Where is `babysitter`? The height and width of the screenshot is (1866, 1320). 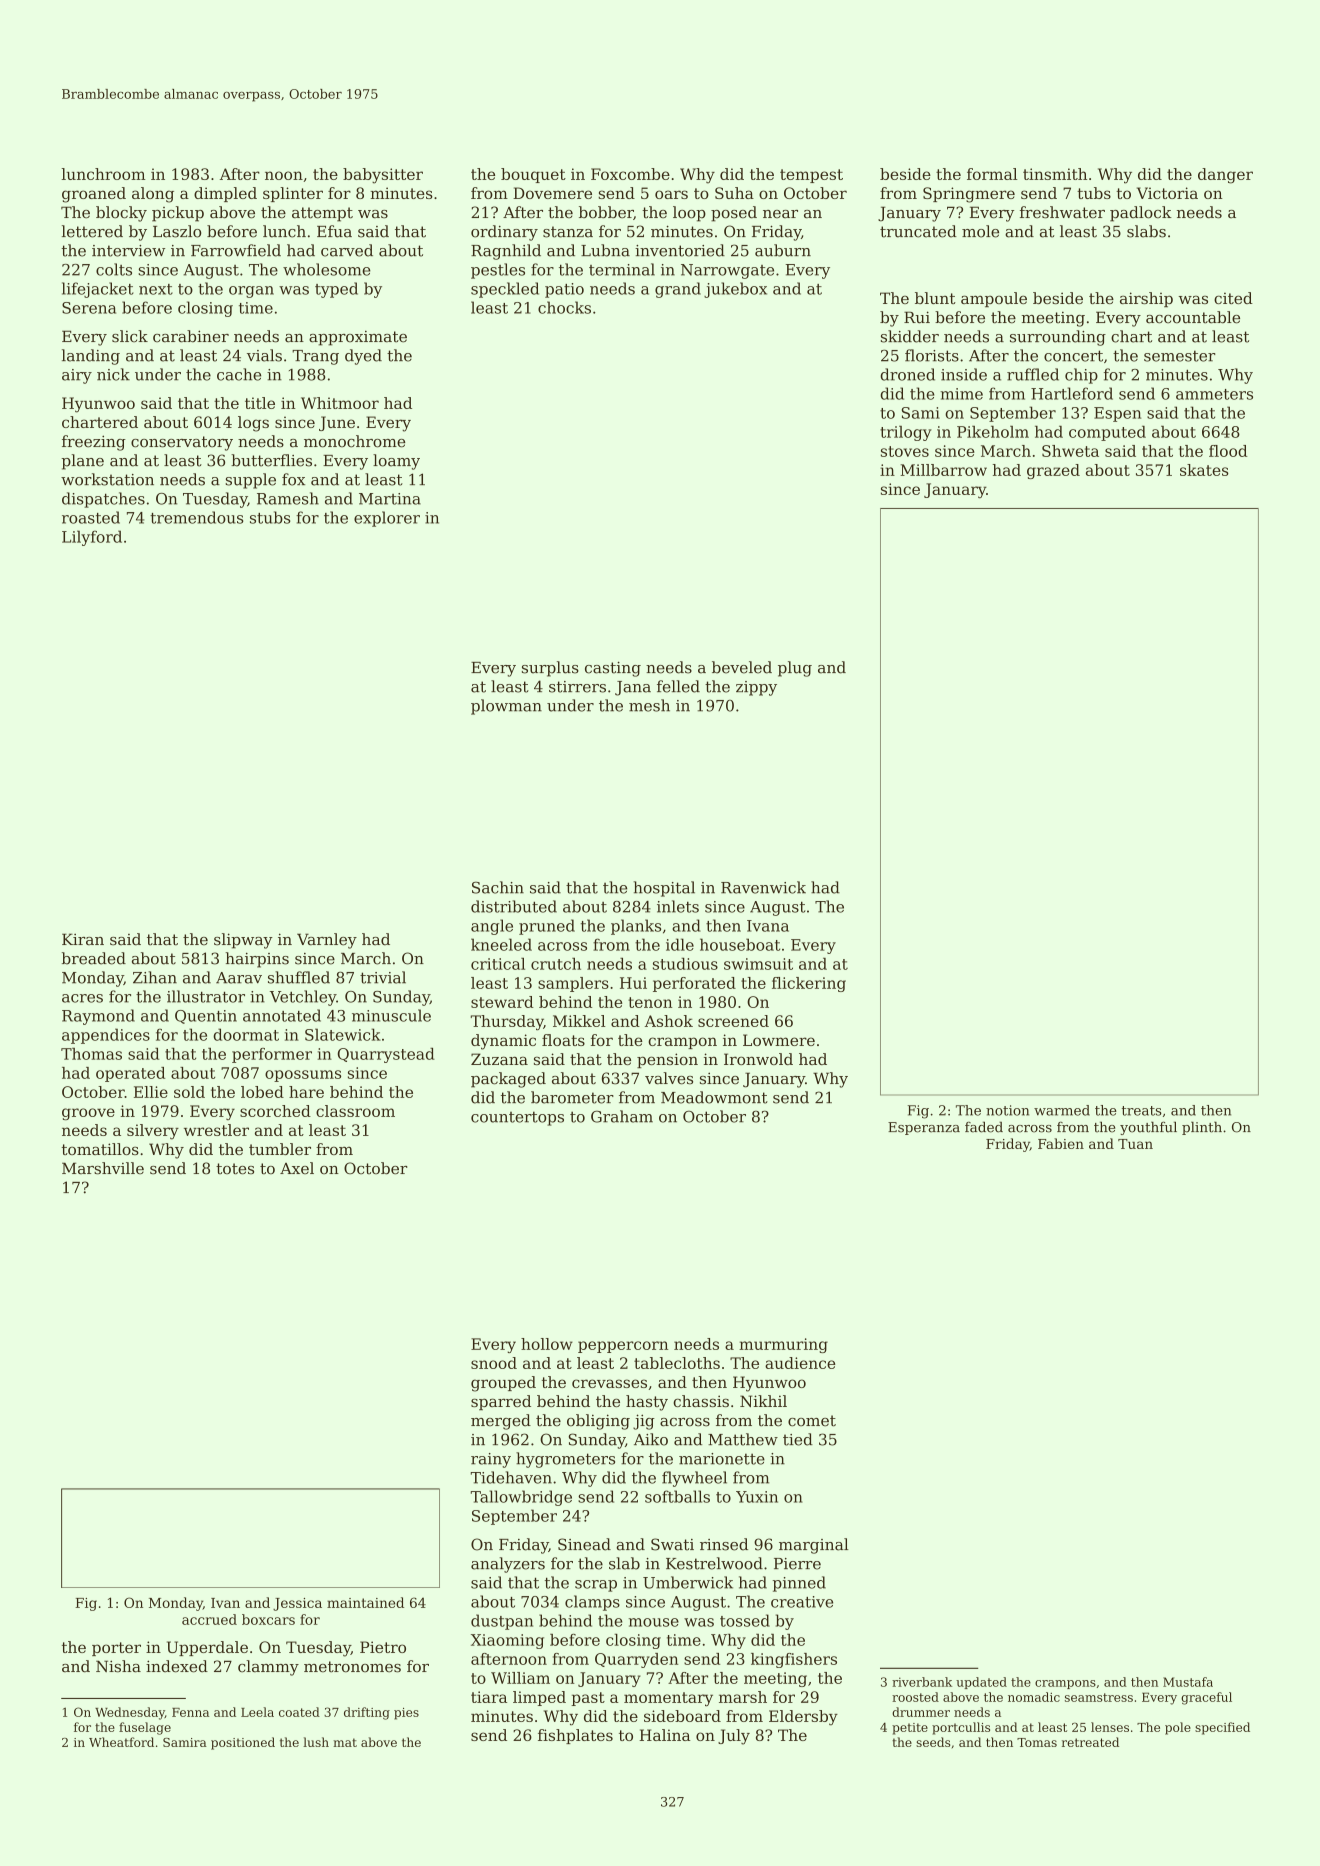
babysitter is located at coordinates (383, 176).
